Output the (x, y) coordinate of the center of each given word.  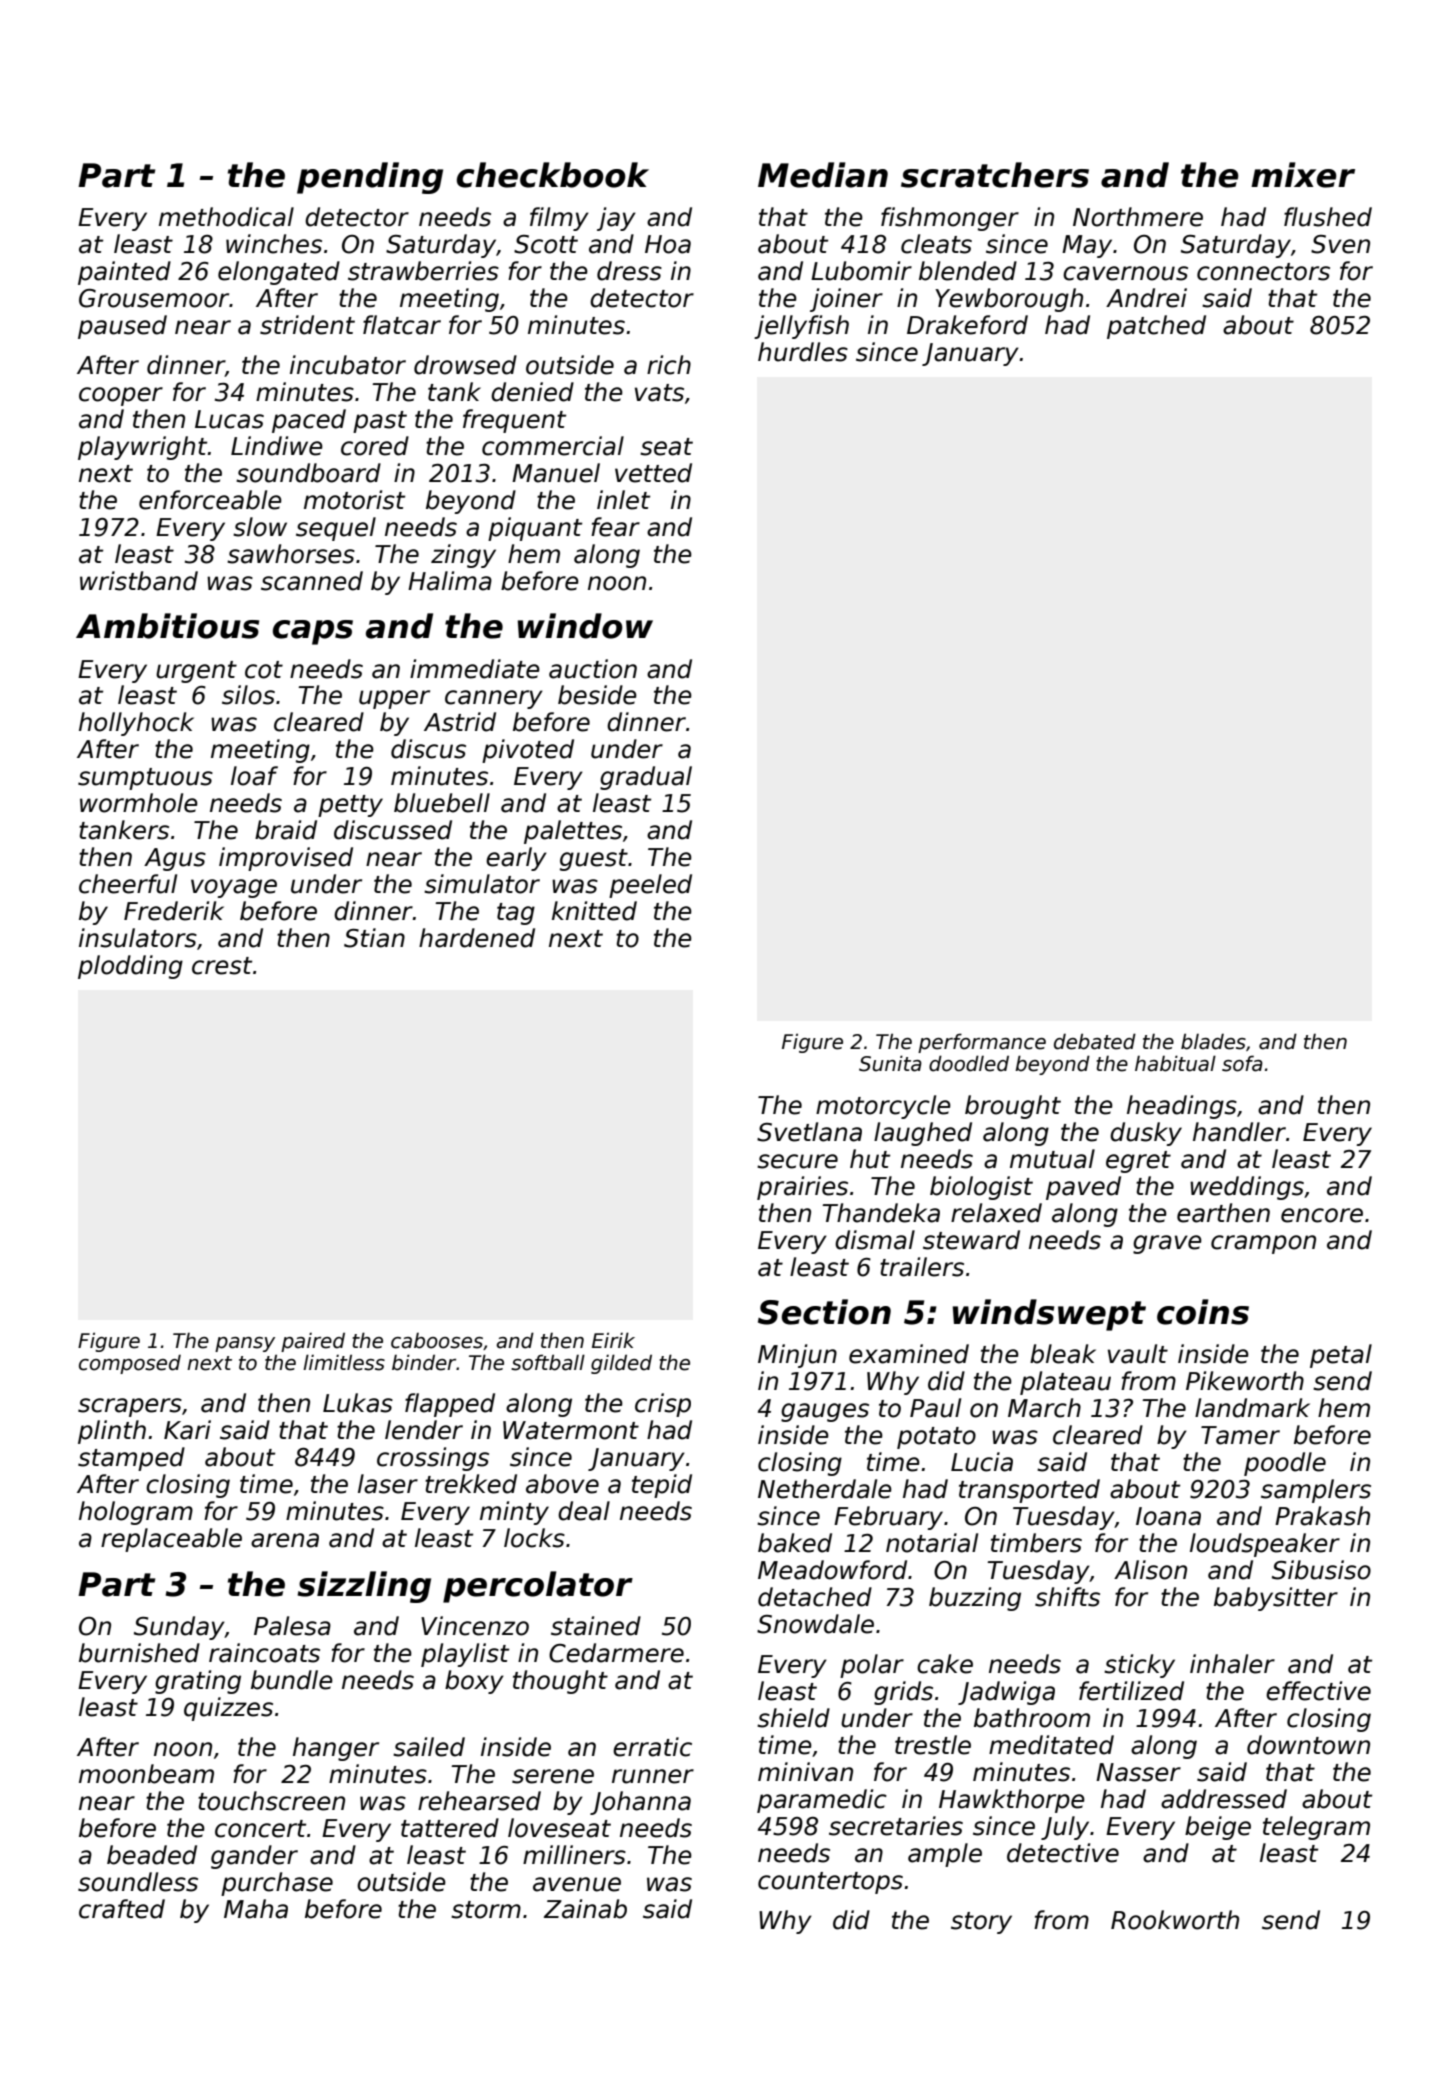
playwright (143, 448)
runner (653, 1776)
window (585, 626)
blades (1213, 1041)
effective (1318, 1691)
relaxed (996, 1213)
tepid (662, 1486)
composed (130, 1364)
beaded (152, 1855)
